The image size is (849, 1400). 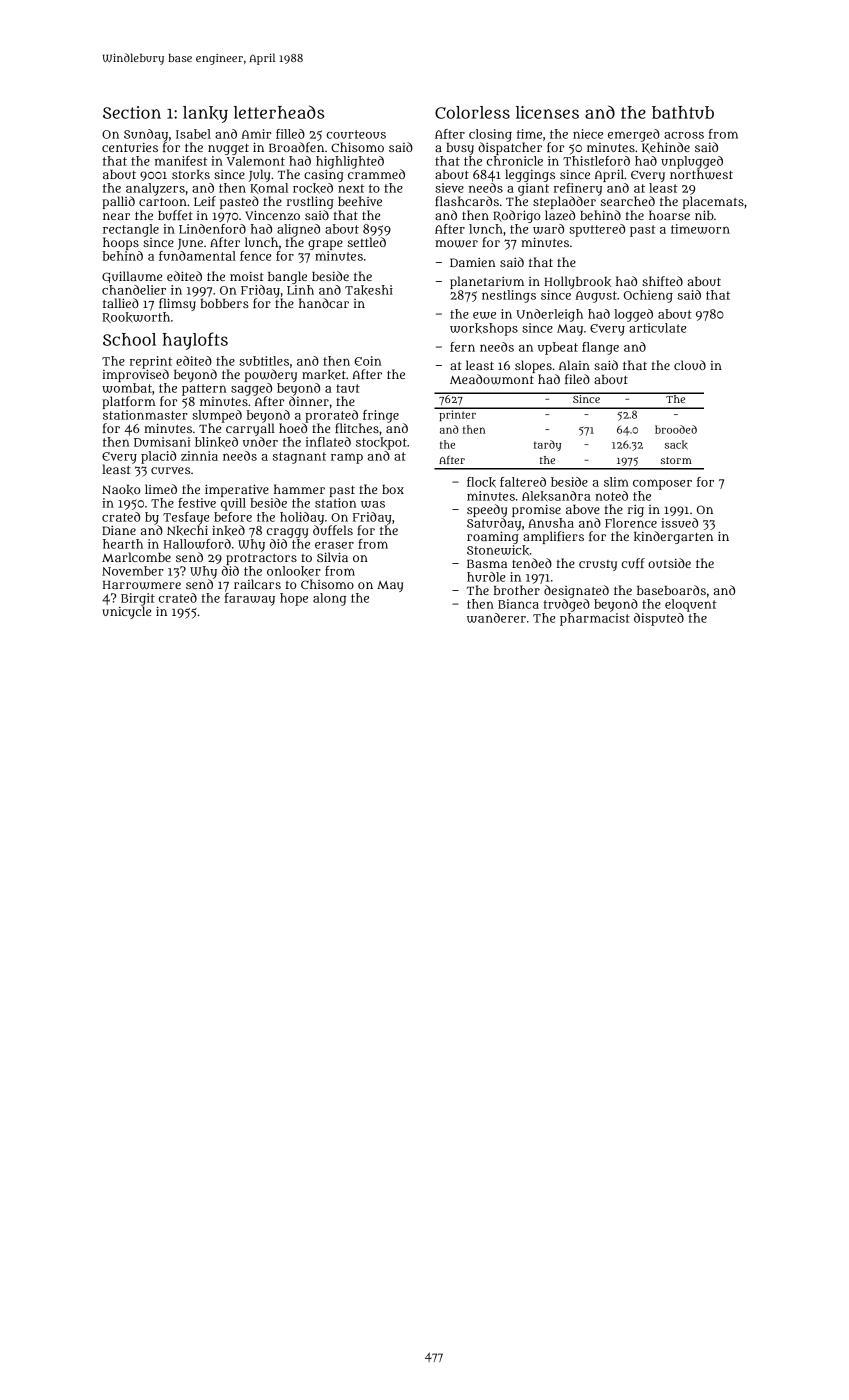 What do you see at coordinates (118, 202) in the image?
I see `pallid` at bounding box center [118, 202].
